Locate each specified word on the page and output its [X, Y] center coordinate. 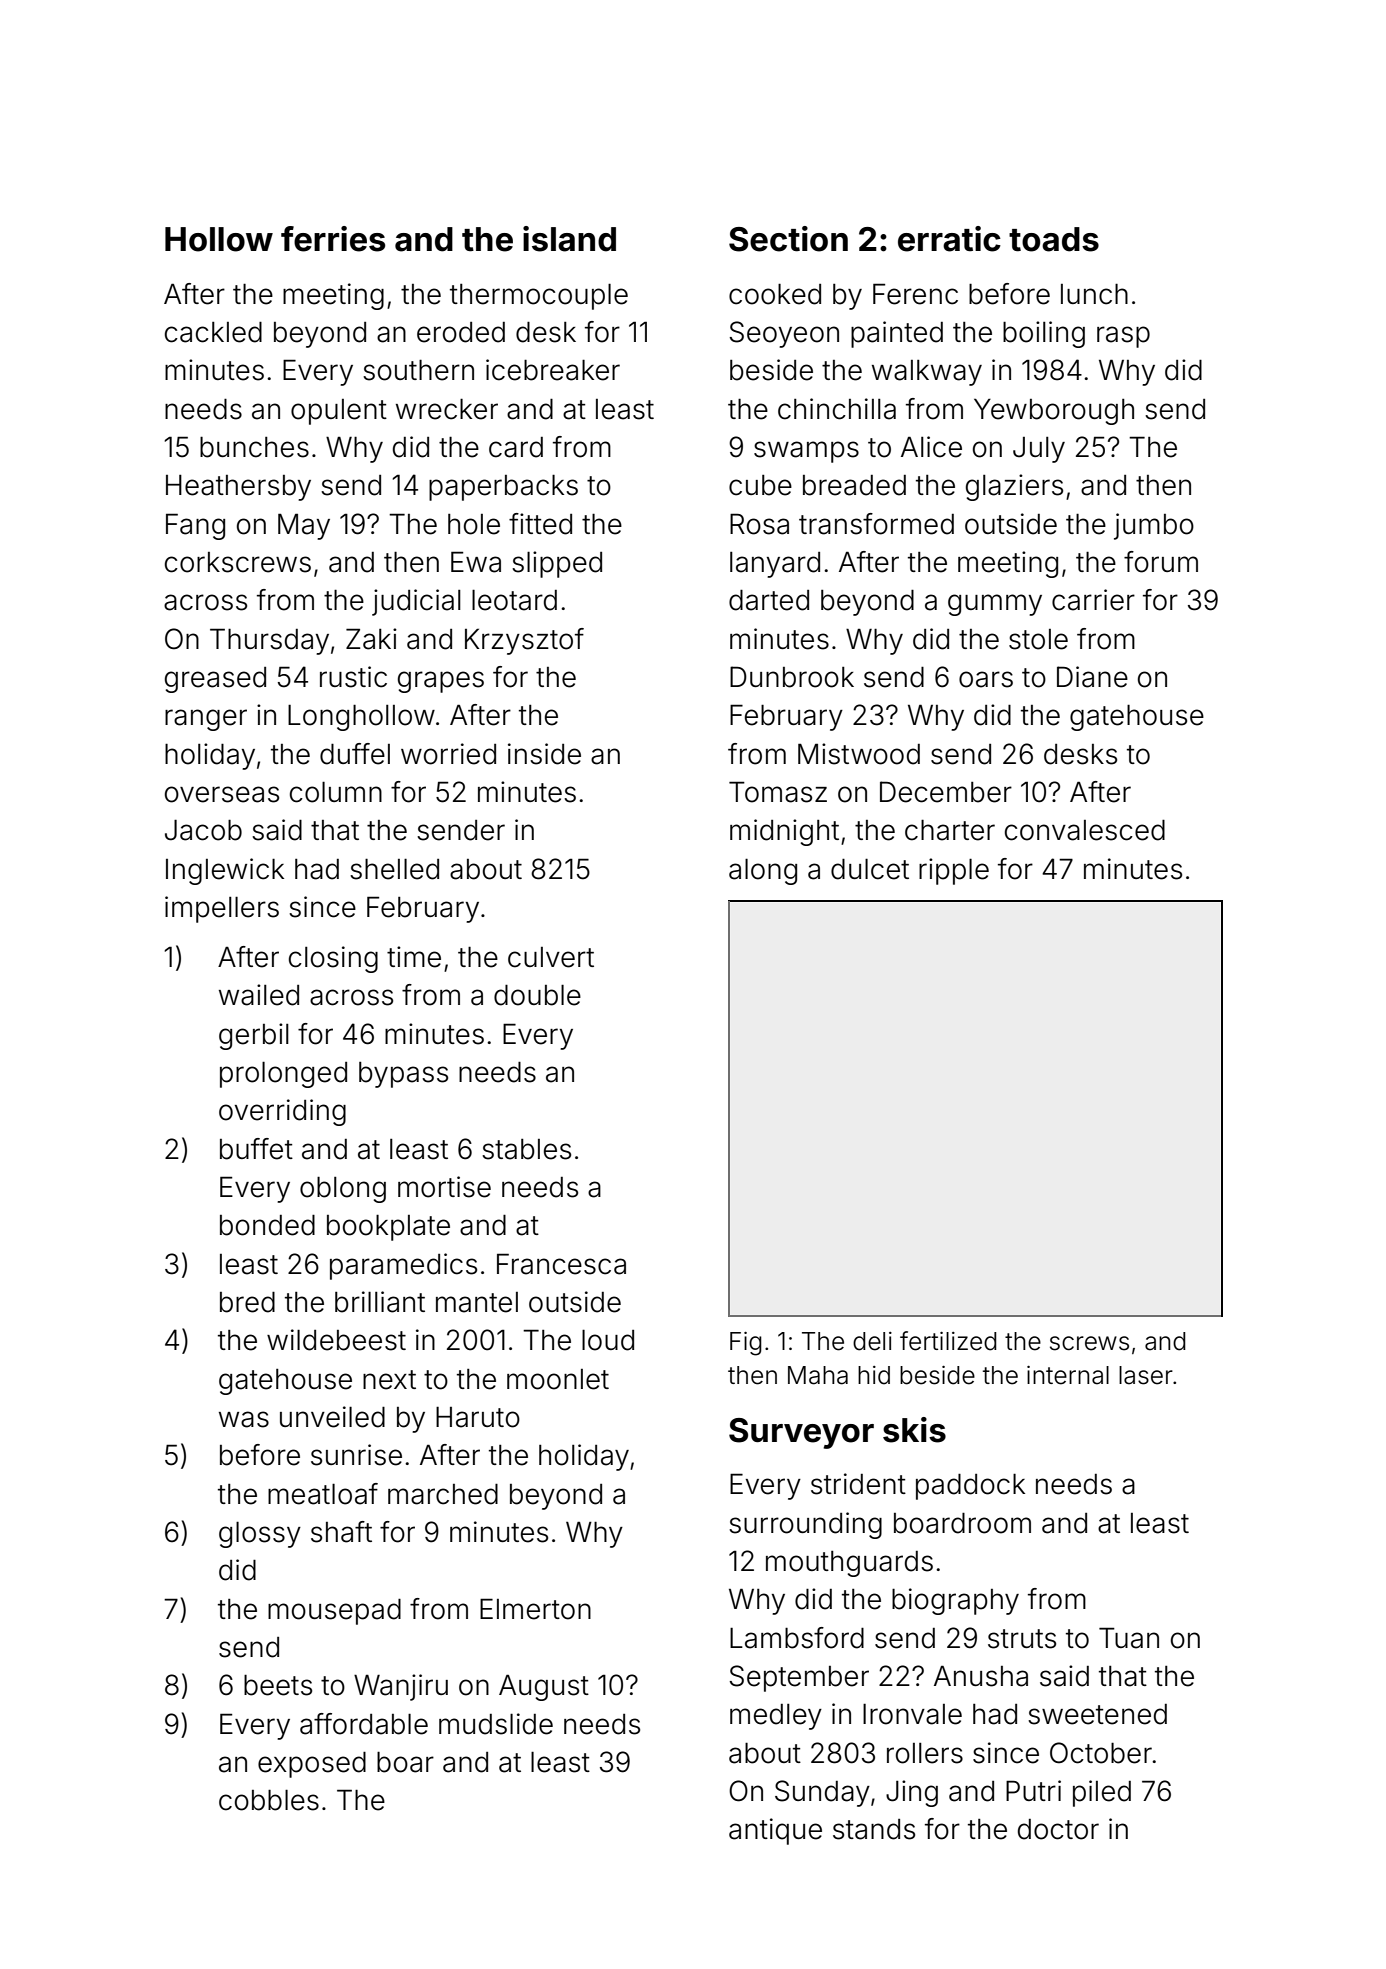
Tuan [1129, 1638]
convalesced [1085, 830]
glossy [260, 1535]
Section [788, 239]
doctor [1058, 1829]
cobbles [269, 1800]
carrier [1093, 600]
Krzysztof [524, 641]
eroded [461, 332]
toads [1054, 239]
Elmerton [535, 1609]
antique [775, 1831]
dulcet [870, 869]
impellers [222, 909]
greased [215, 680]
